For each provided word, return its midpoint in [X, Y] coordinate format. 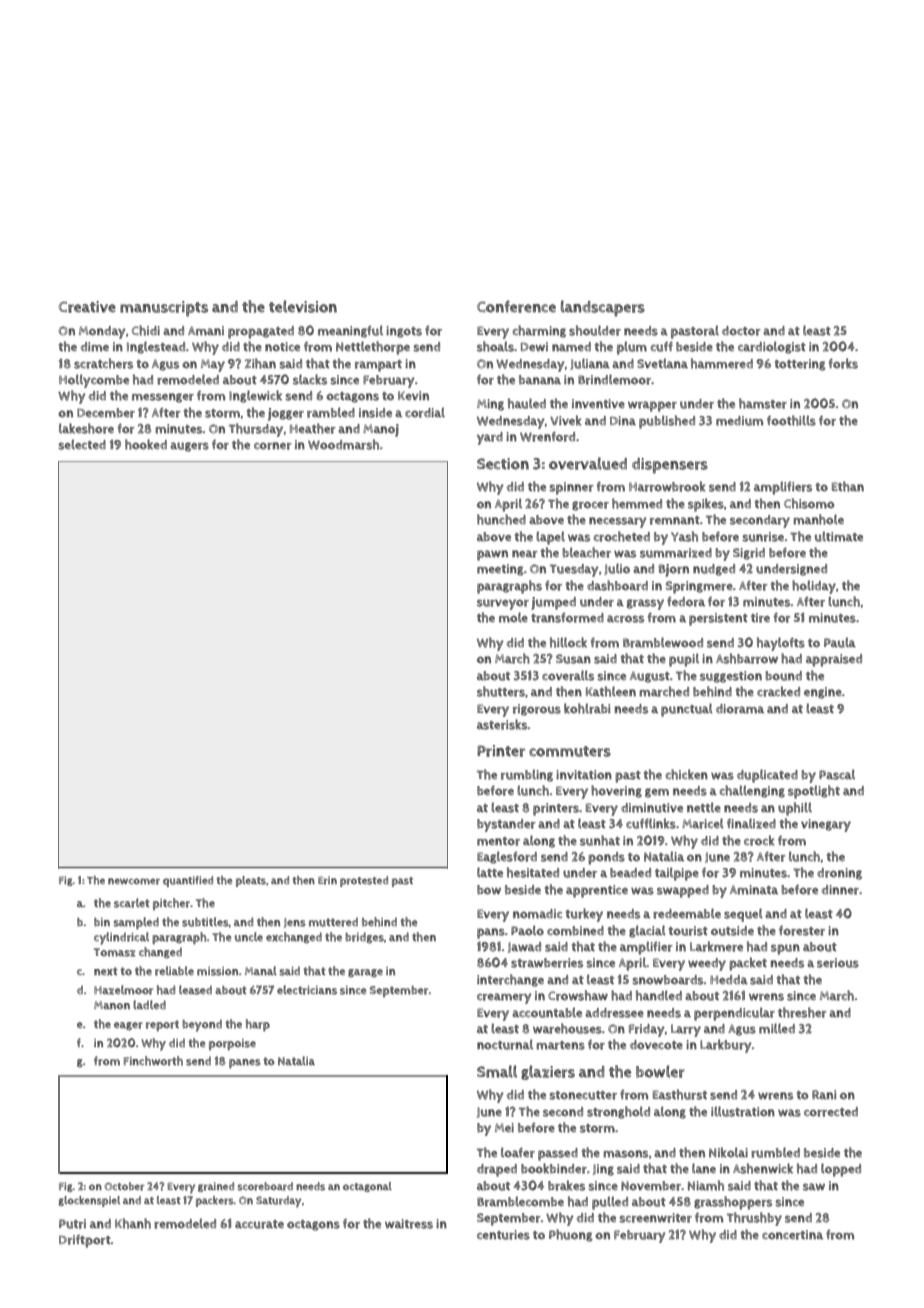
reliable [174, 971]
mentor [498, 841]
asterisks [502, 724]
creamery [504, 998]
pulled [610, 1203]
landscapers [603, 308]
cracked [778, 691]
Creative [87, 307]
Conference [516, 306]
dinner [840, 890]
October [124, 1186]
